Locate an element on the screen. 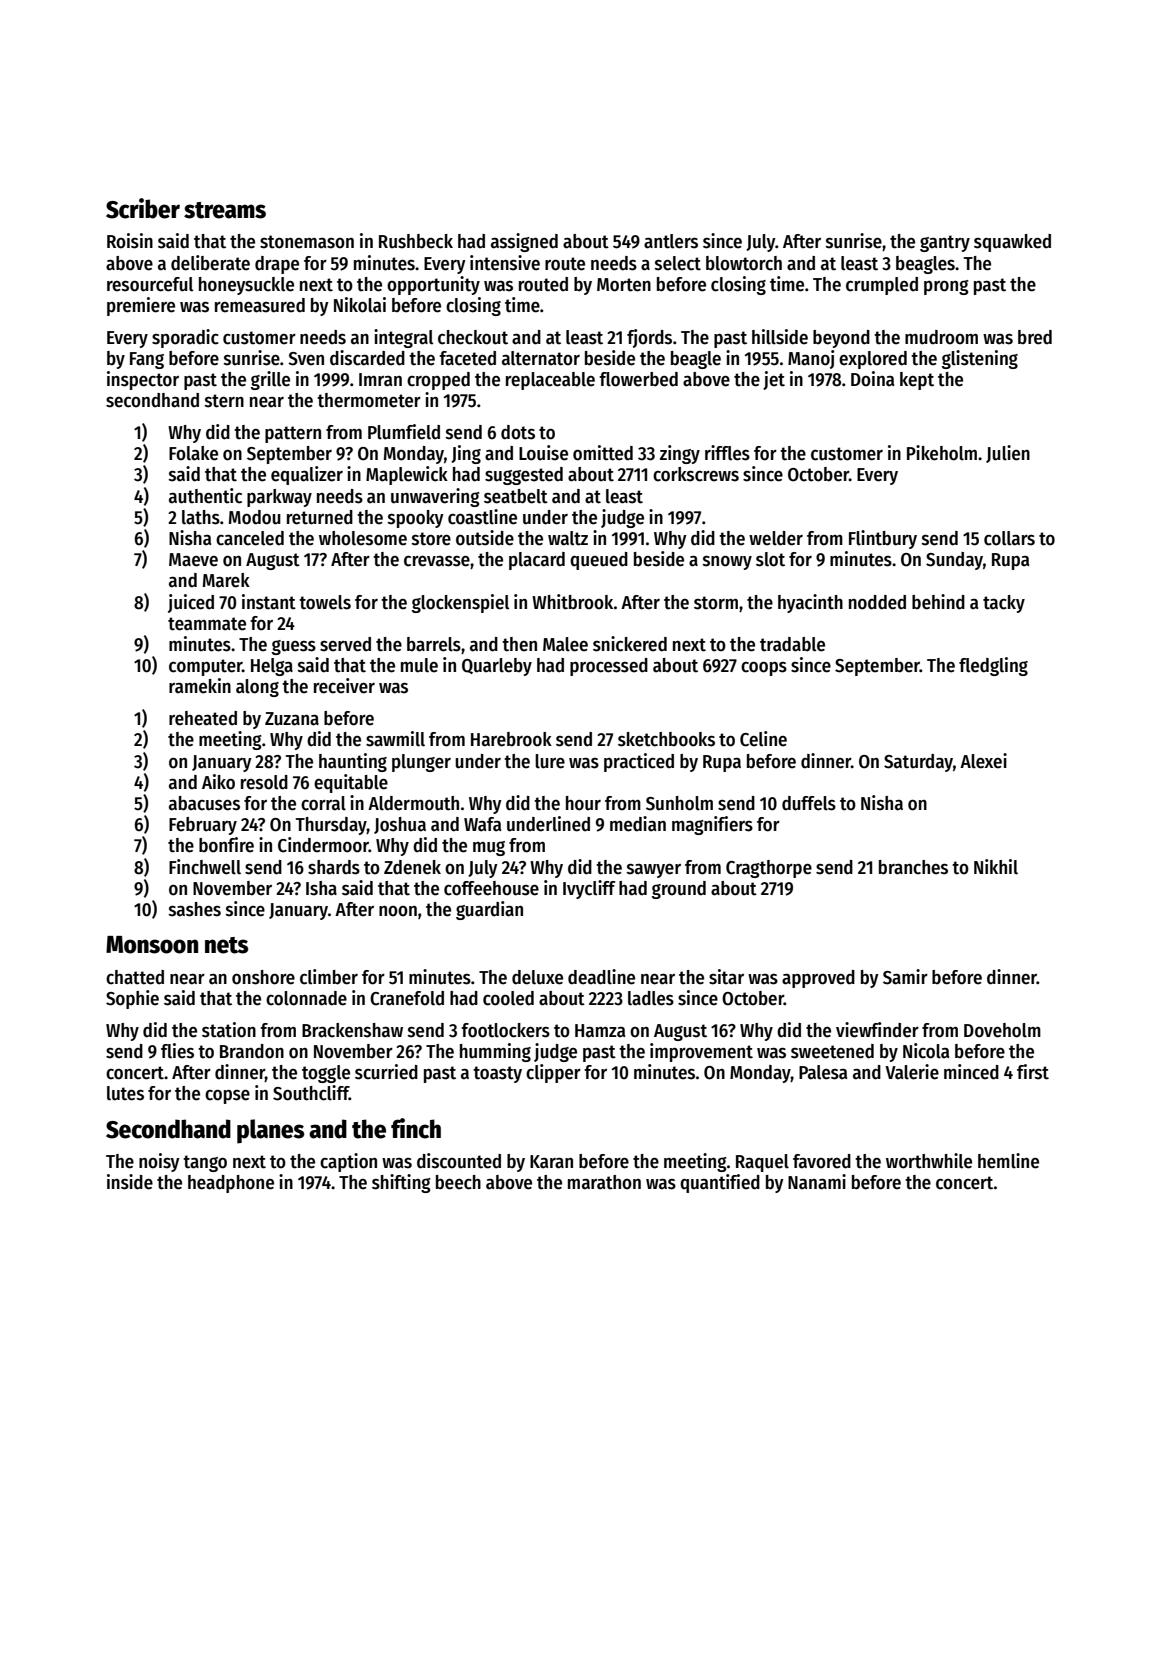 Image resolution: width=1165 pixels, height=1654 pixels. Saturday is located at coordinates (918, 763).
